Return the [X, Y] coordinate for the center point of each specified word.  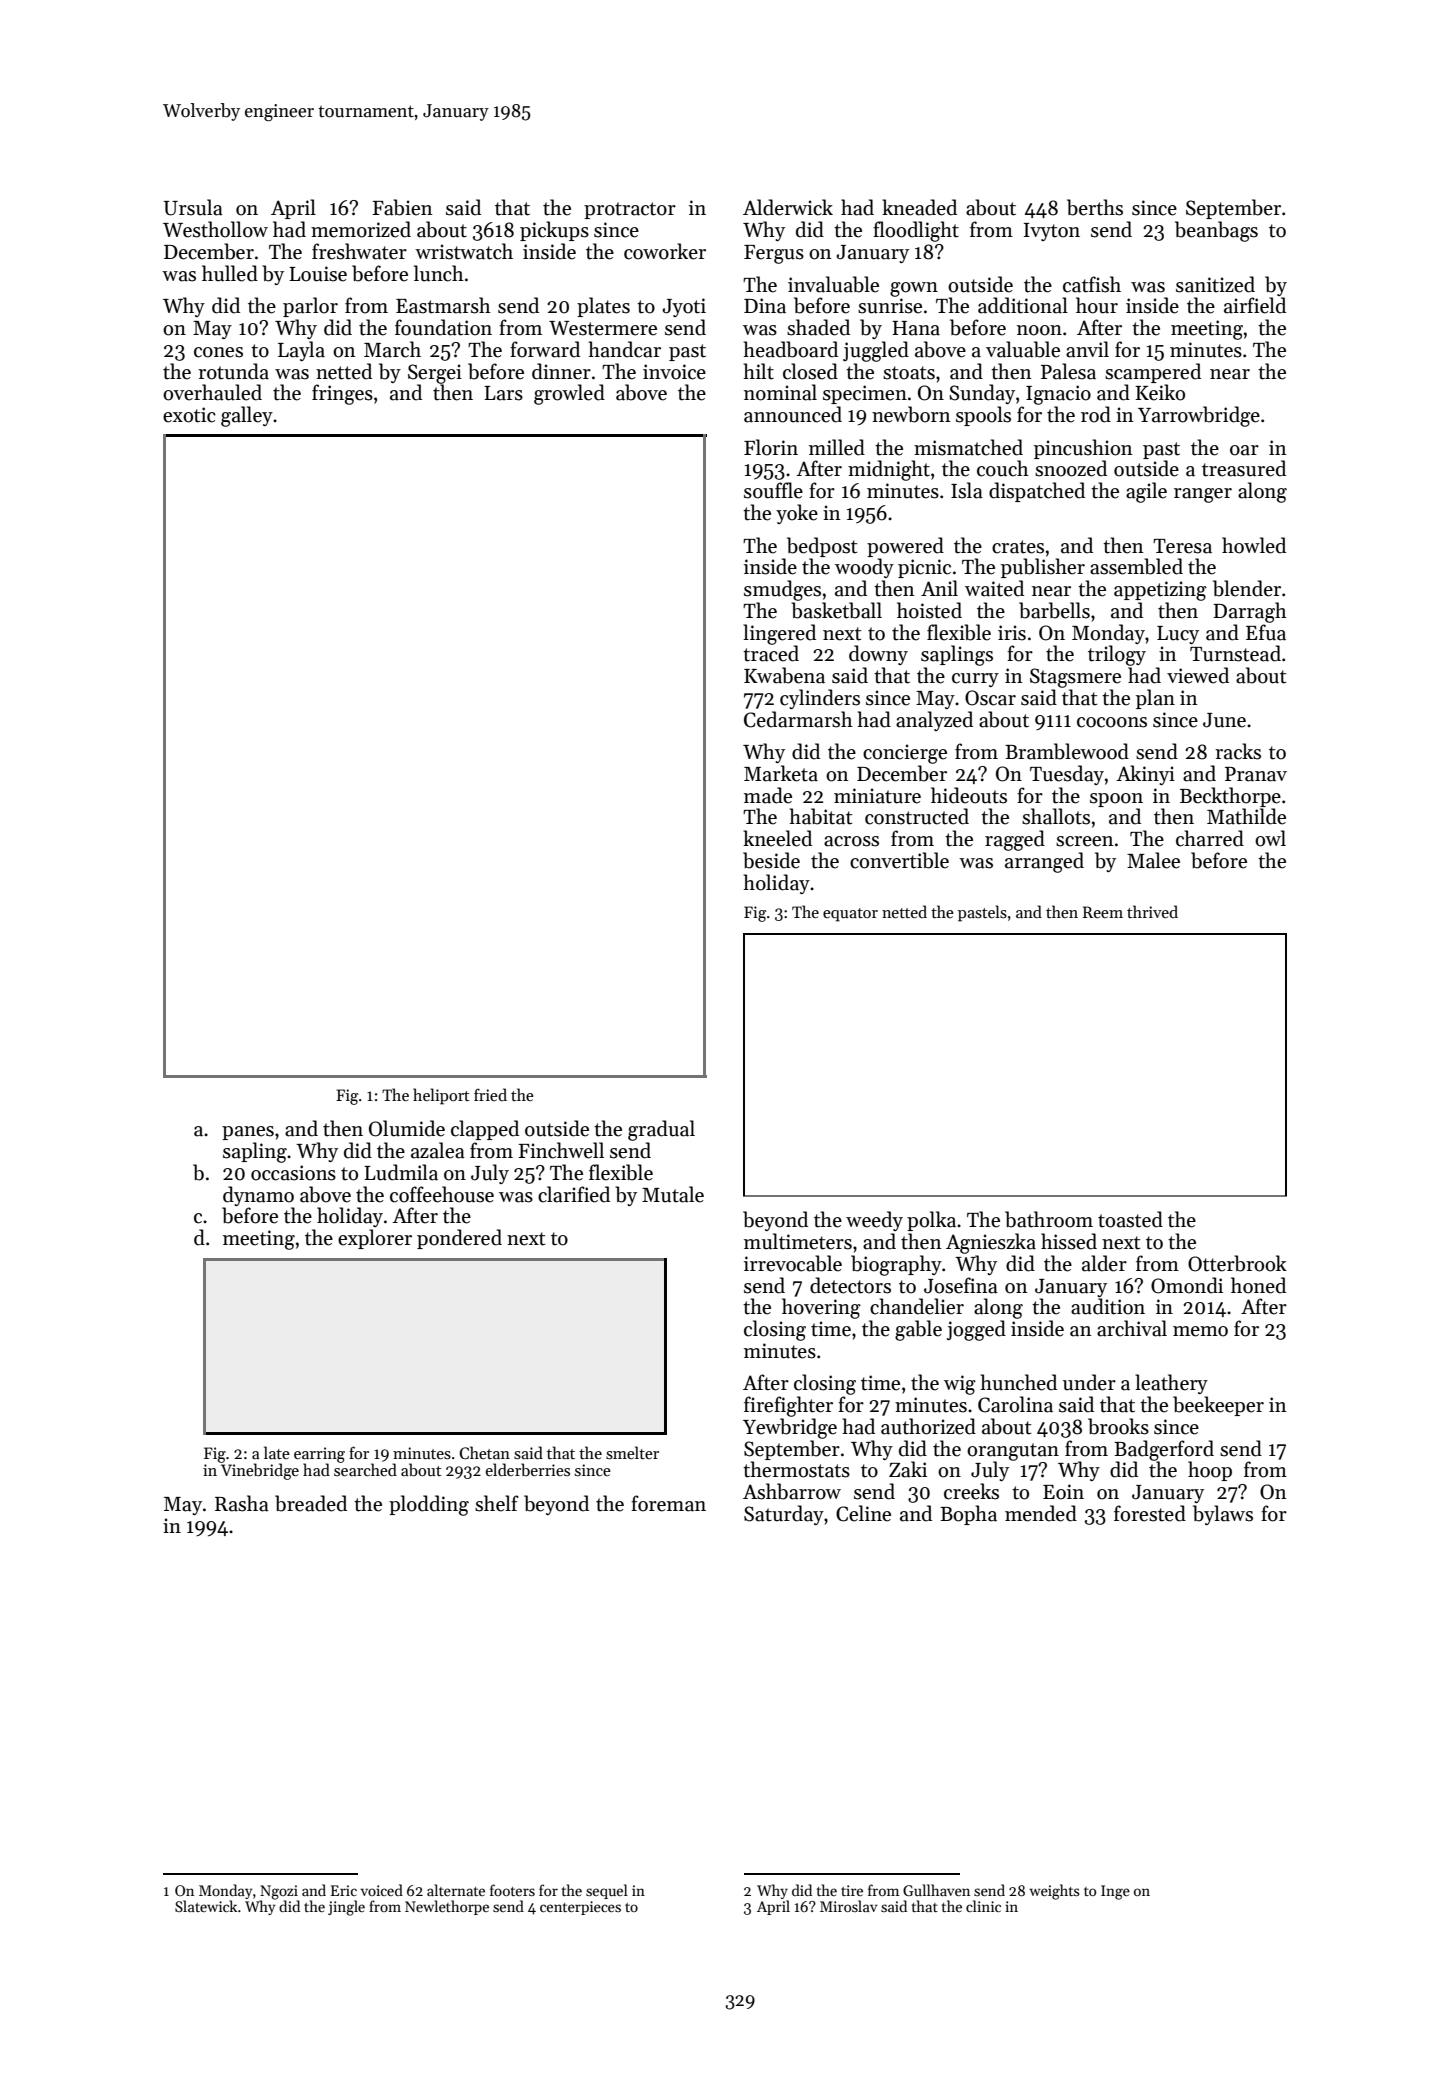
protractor [630, 210]
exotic [189, 415]
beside [771, 860]
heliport [441, 1096]
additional [1023, 305]
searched [365, 1469]
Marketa [781, 773]
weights [1054, 1892]
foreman [668, 1503]
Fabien [402, 207]
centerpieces [580, 1908]
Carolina [1015, 1404]
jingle [346, 1908]
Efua [1266, 632]
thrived [1152, 911]
